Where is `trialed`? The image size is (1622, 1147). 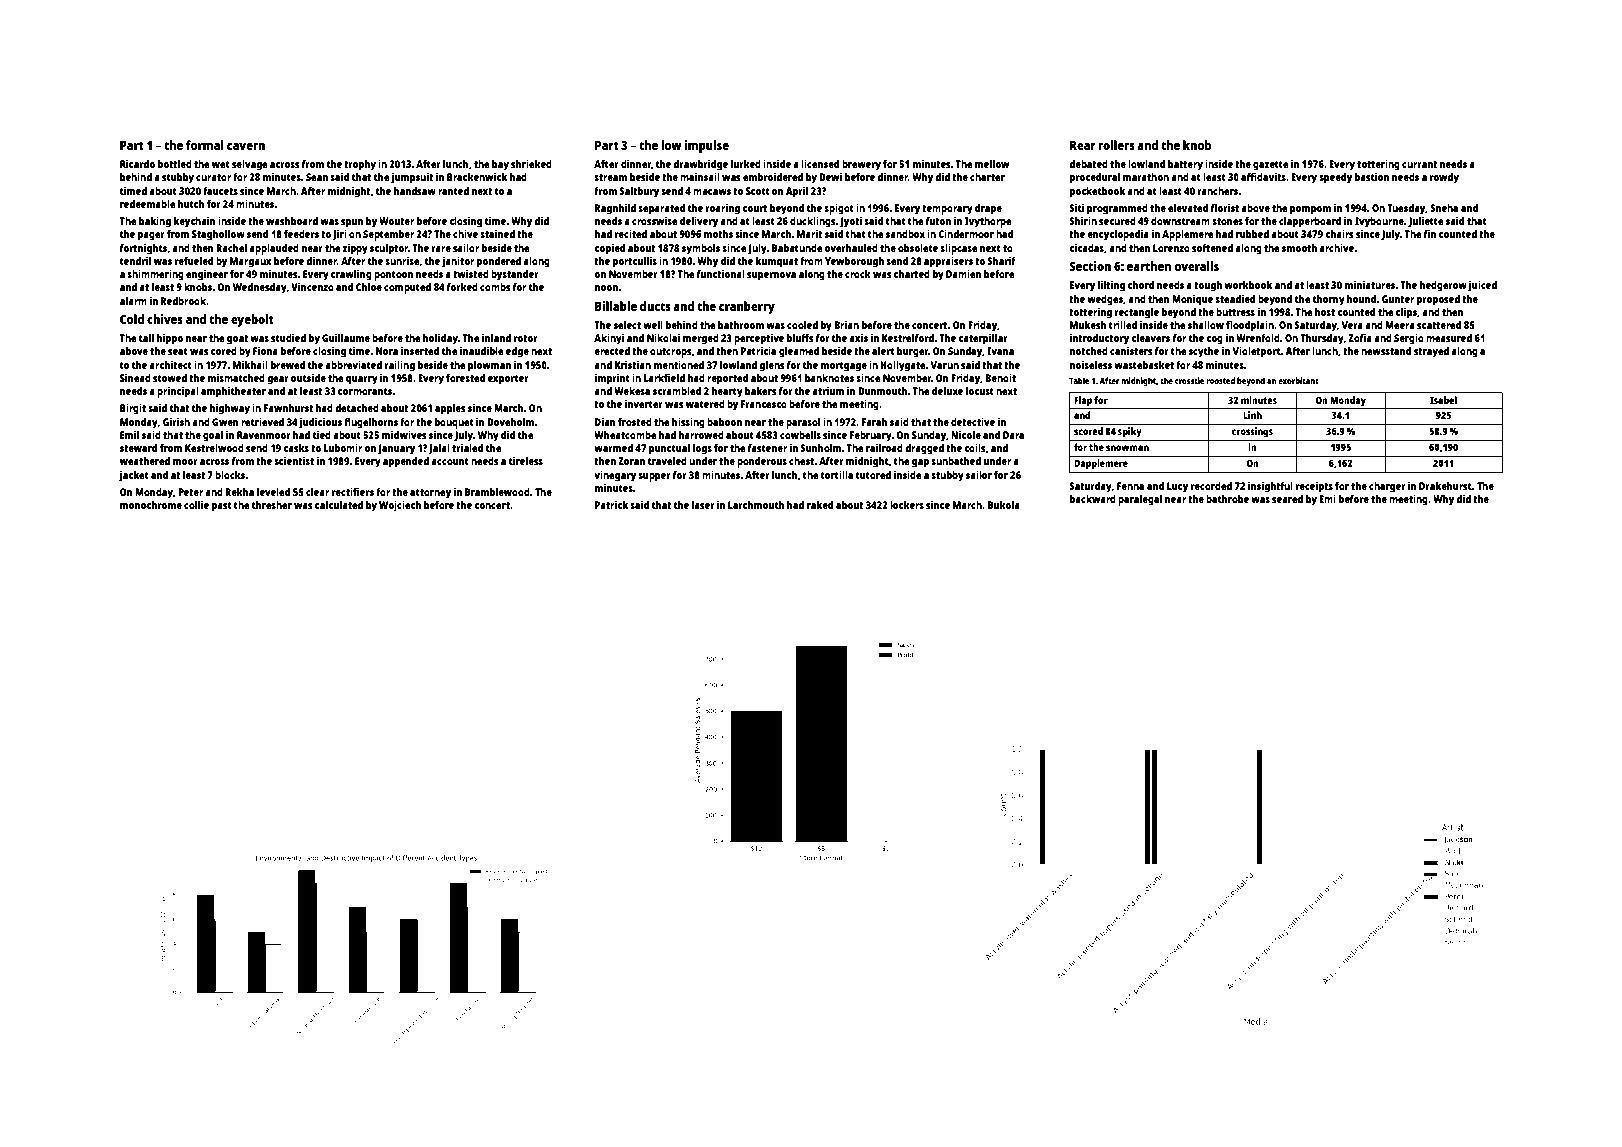
trialed is located at coordinates (467, 448).
